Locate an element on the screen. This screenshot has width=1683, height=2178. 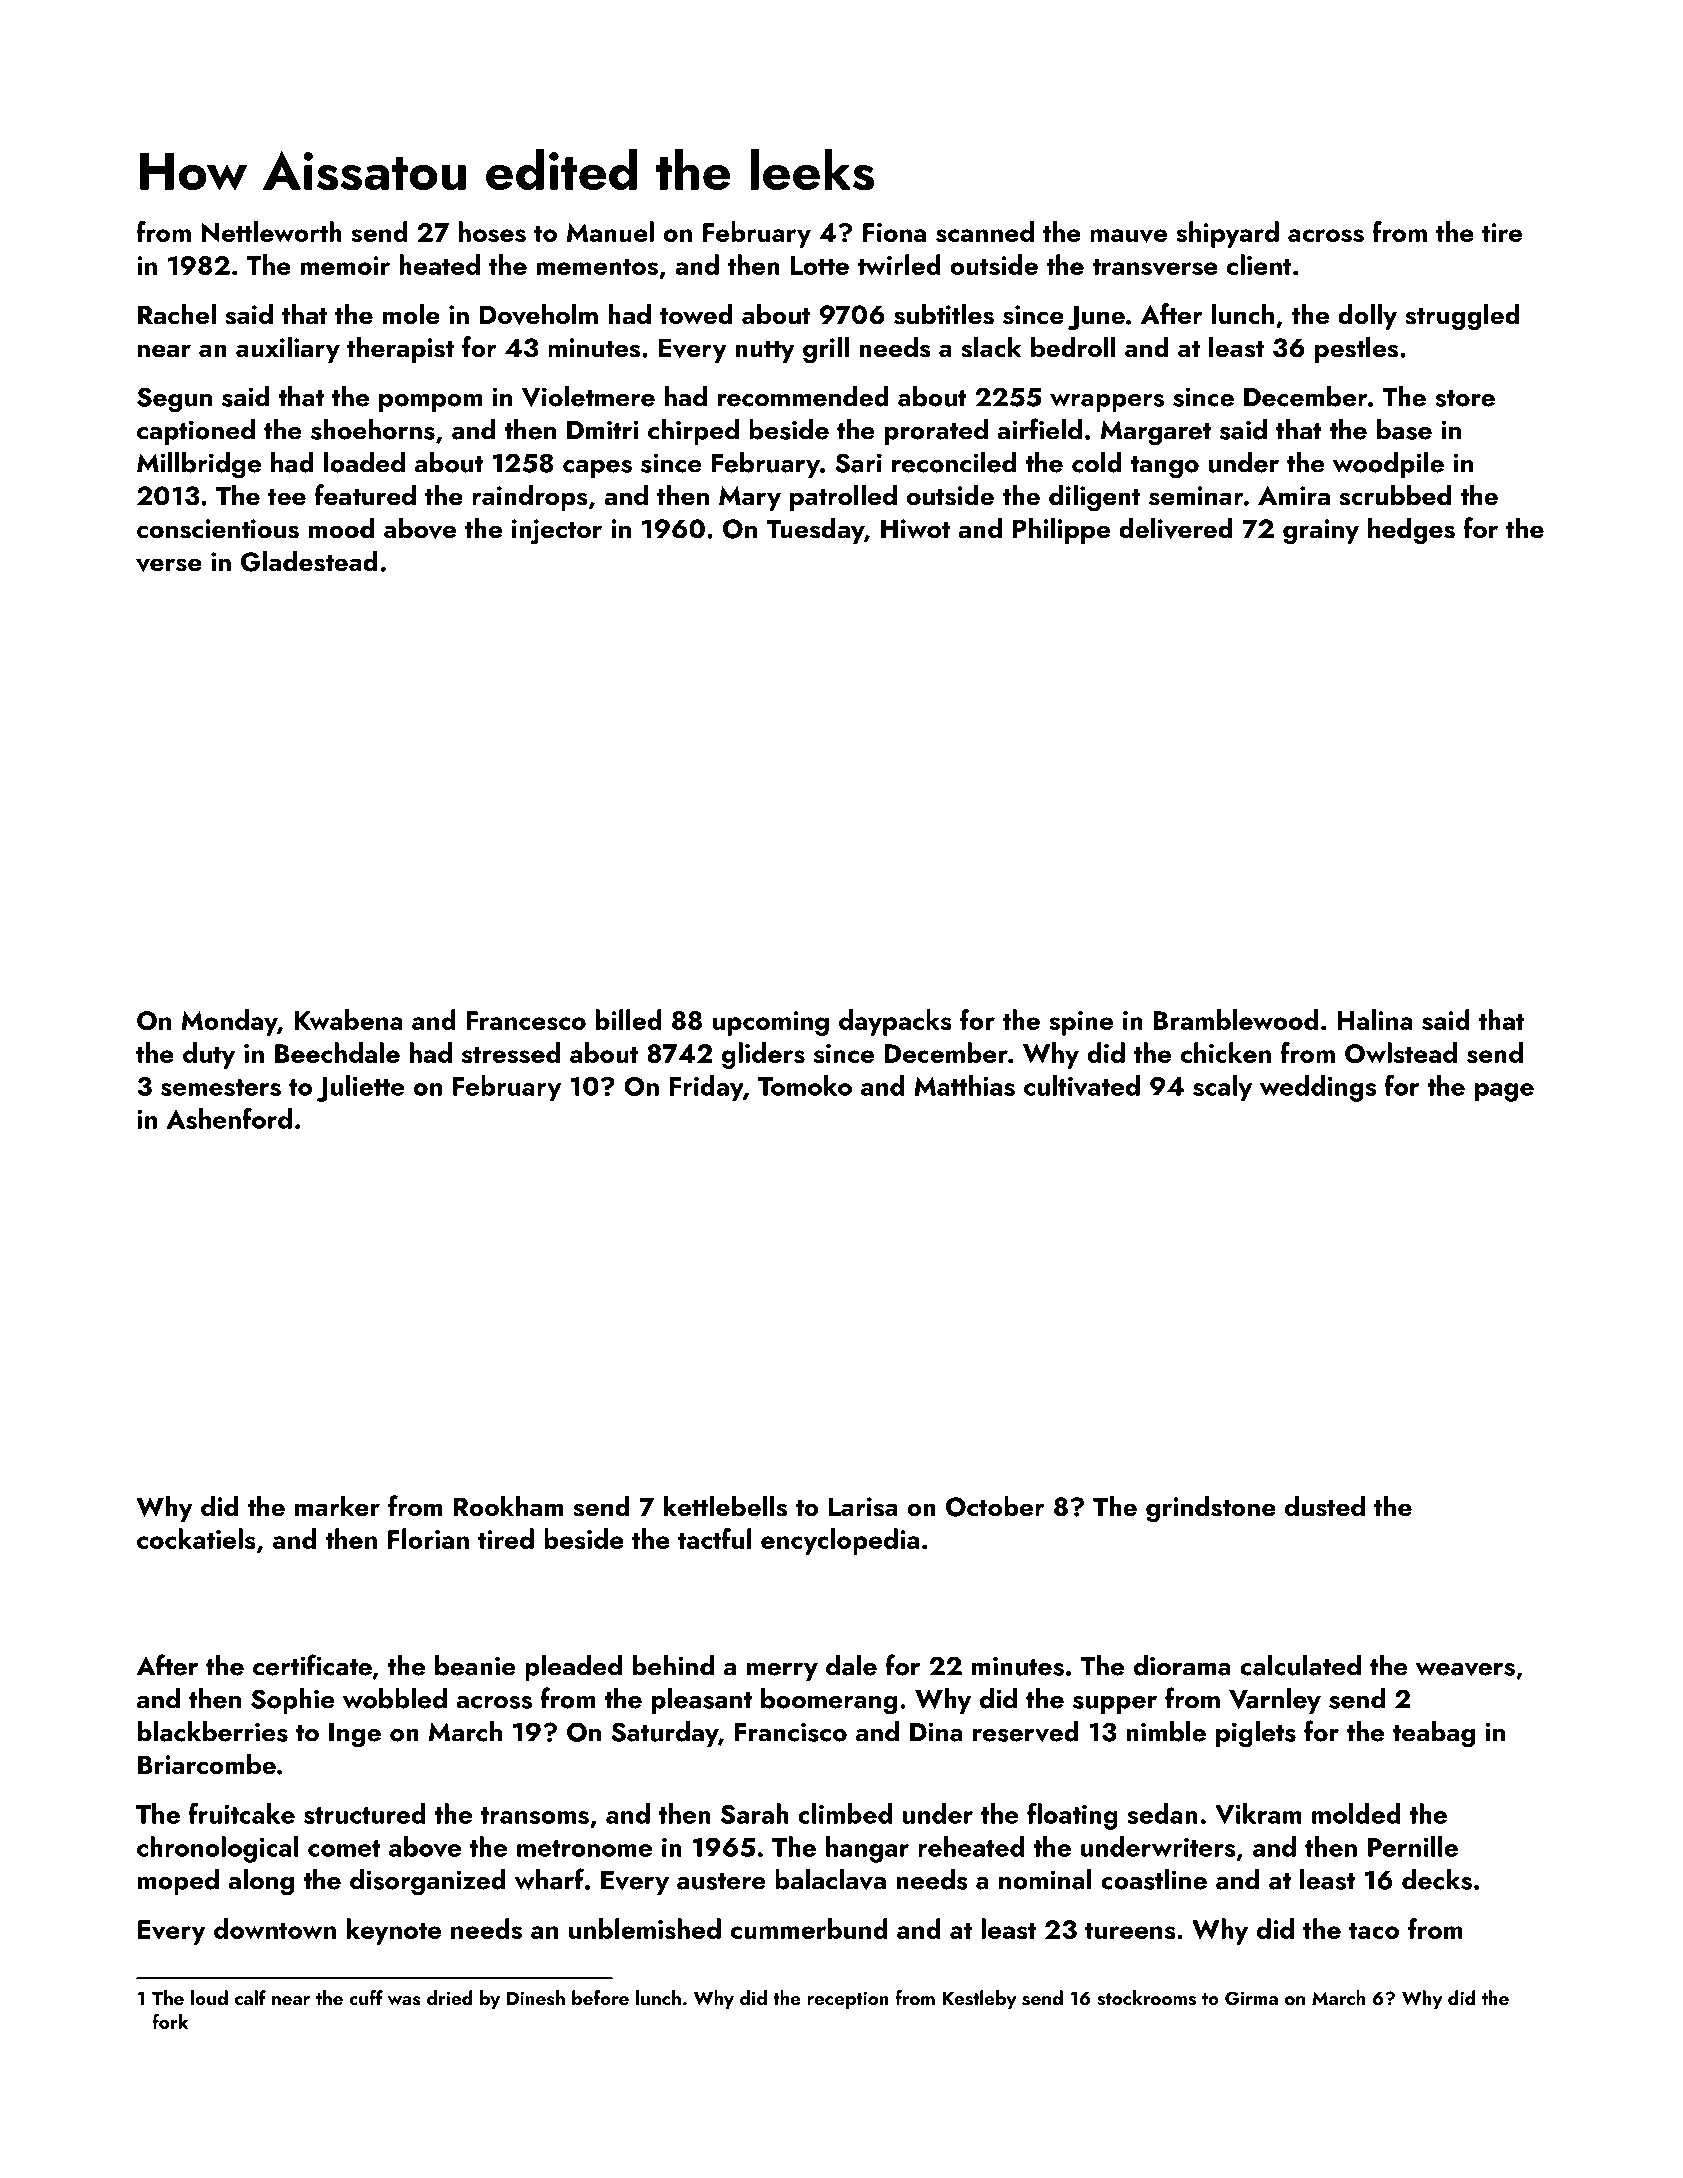
calf is located at coordinates (250, 1997).
